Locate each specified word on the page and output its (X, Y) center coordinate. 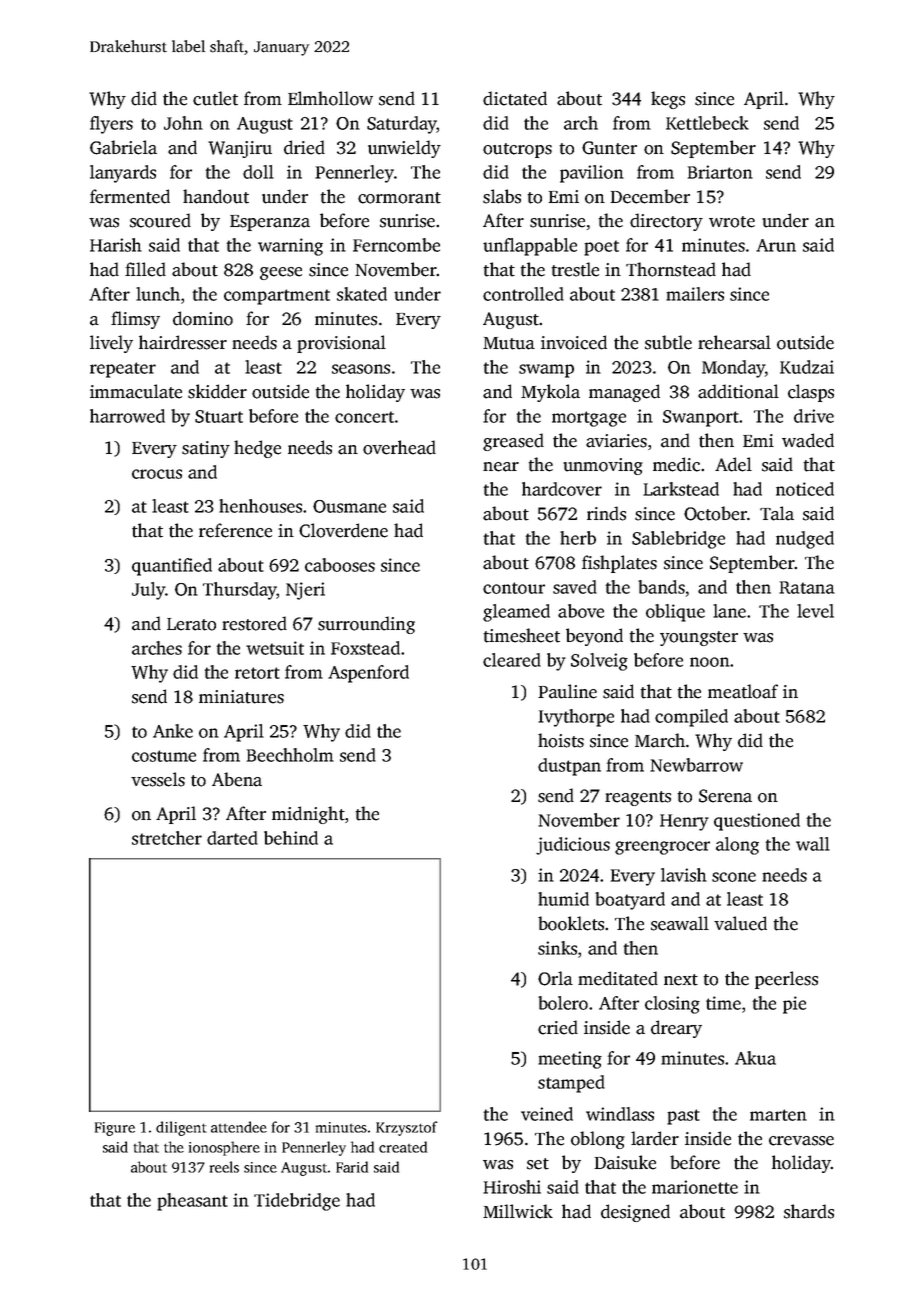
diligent (181, 1128)
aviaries (616, 441)
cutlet (215, 98)
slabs (502, 196)
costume (164, 756)
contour (514, 588)
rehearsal (734, 342)
